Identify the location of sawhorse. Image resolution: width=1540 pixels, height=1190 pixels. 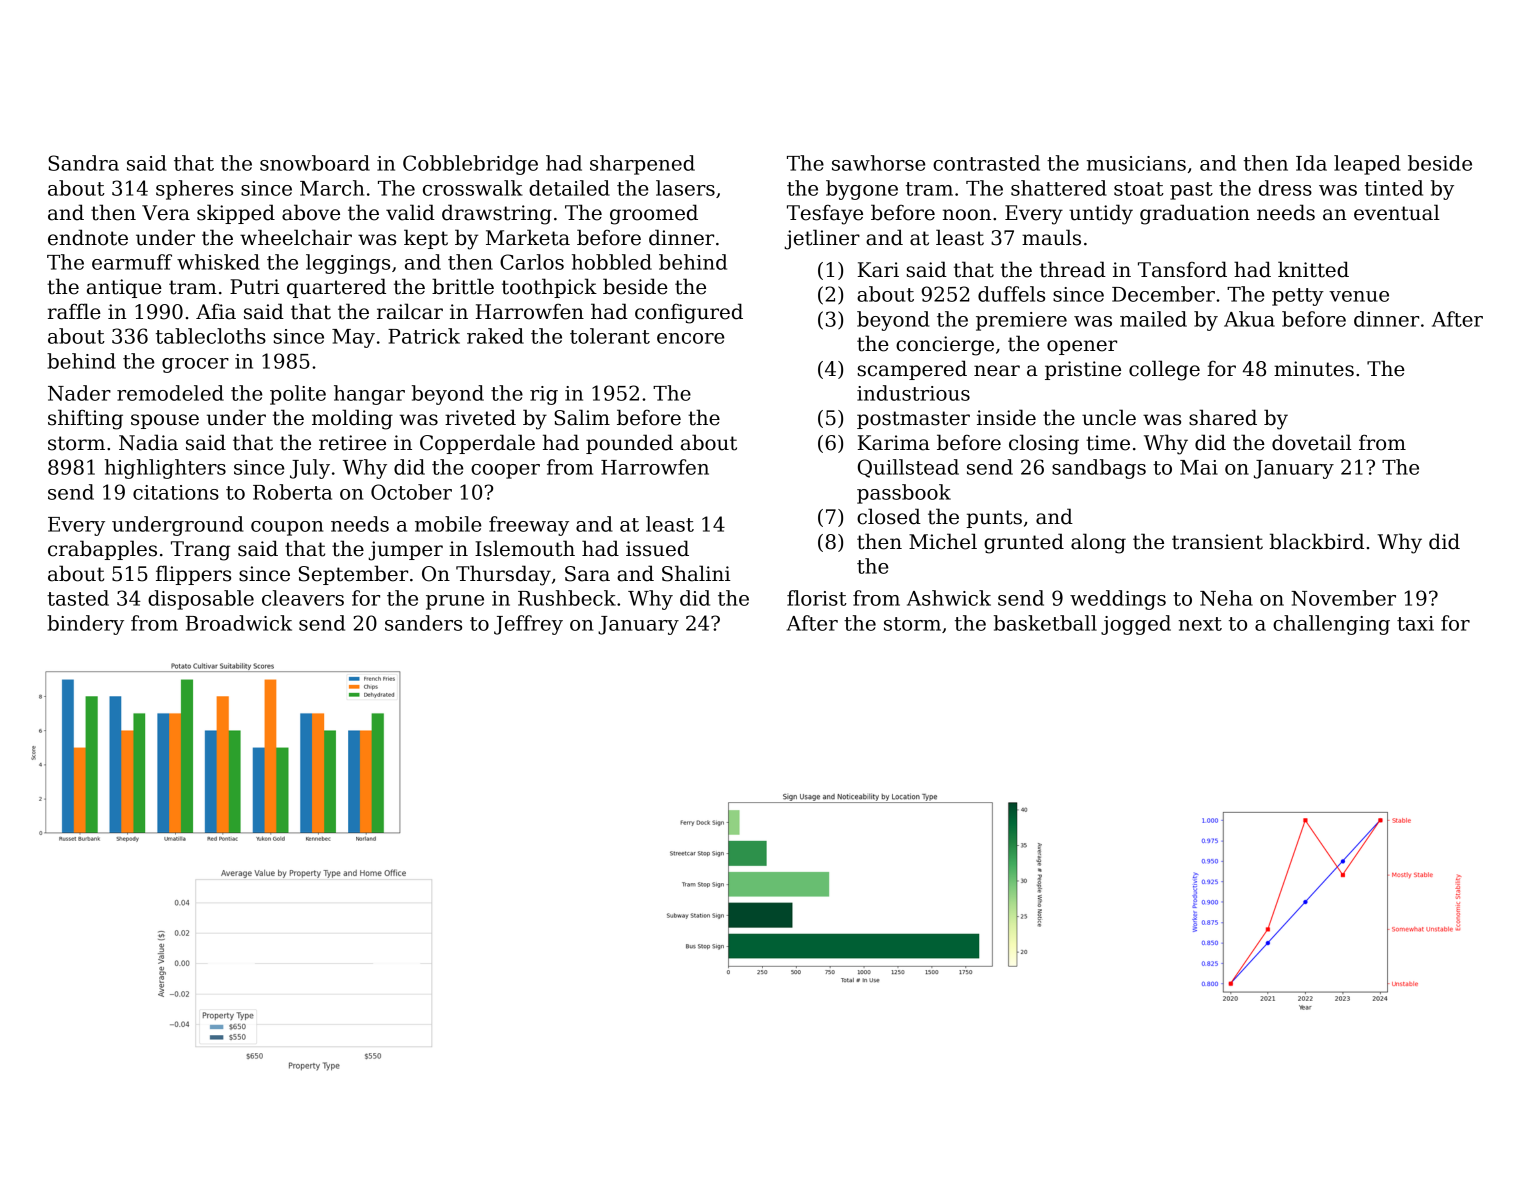
(878, 163).
